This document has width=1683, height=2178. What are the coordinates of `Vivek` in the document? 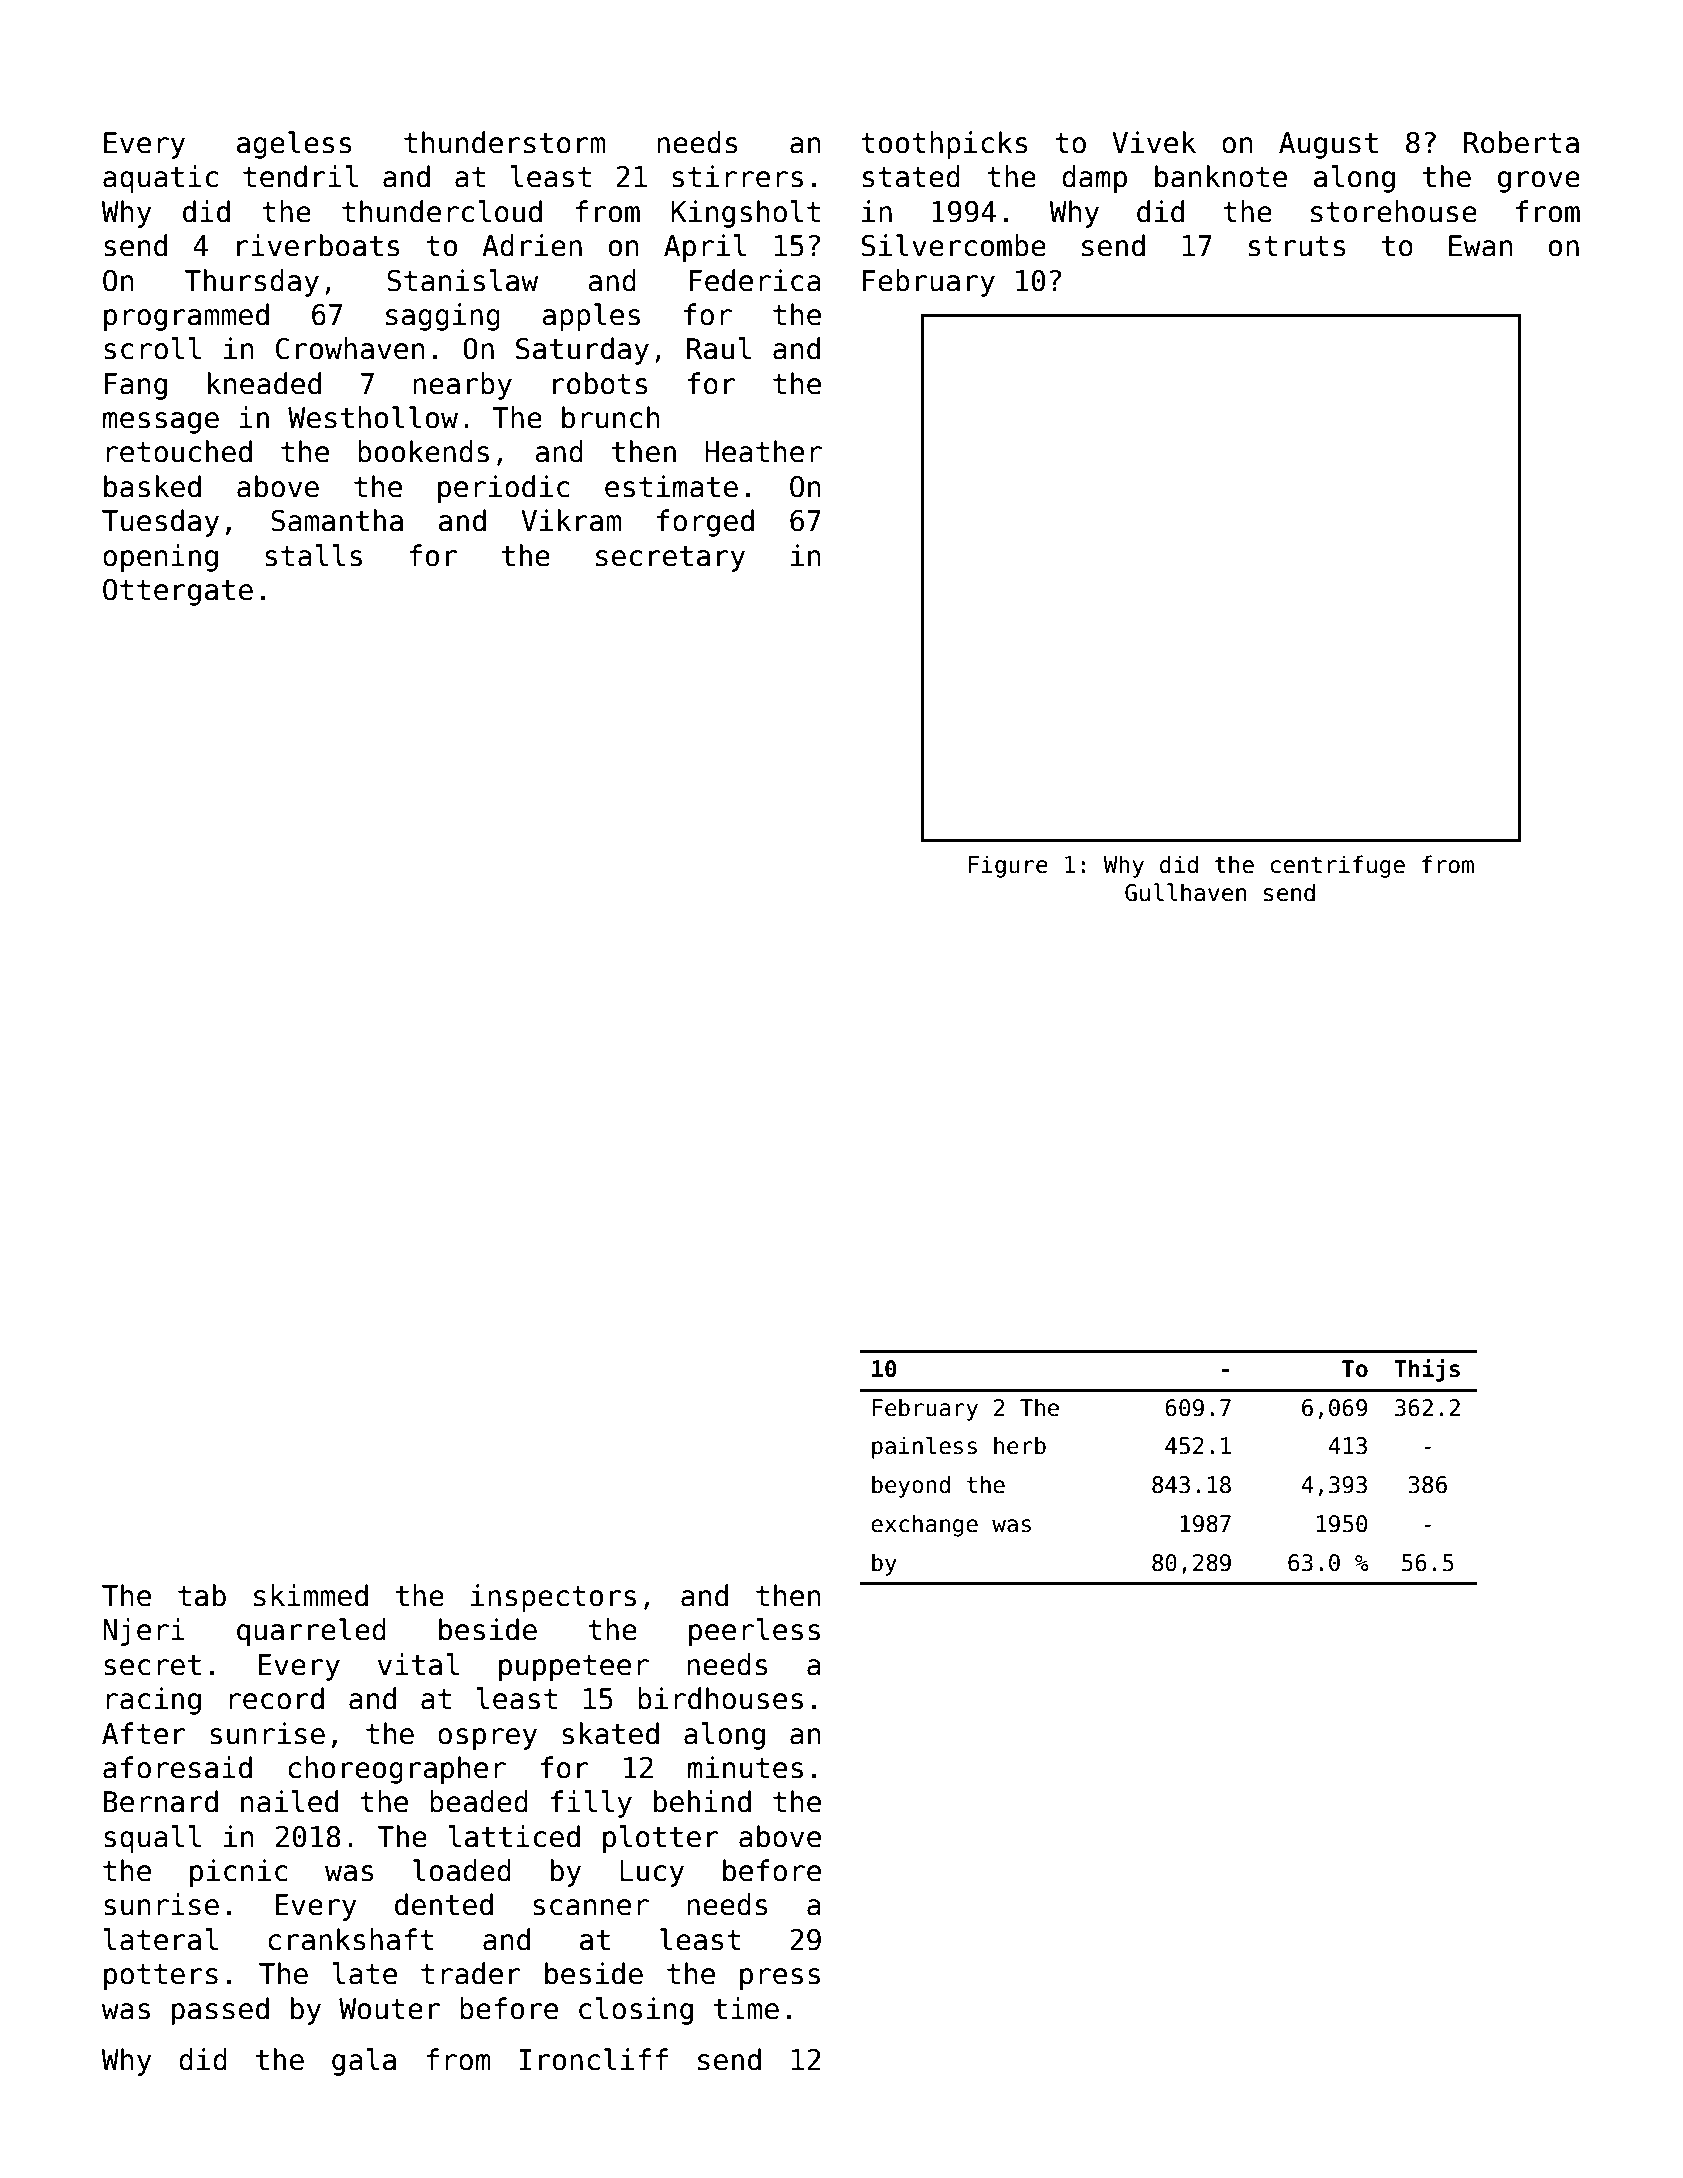 It's located at (1154, 142).
